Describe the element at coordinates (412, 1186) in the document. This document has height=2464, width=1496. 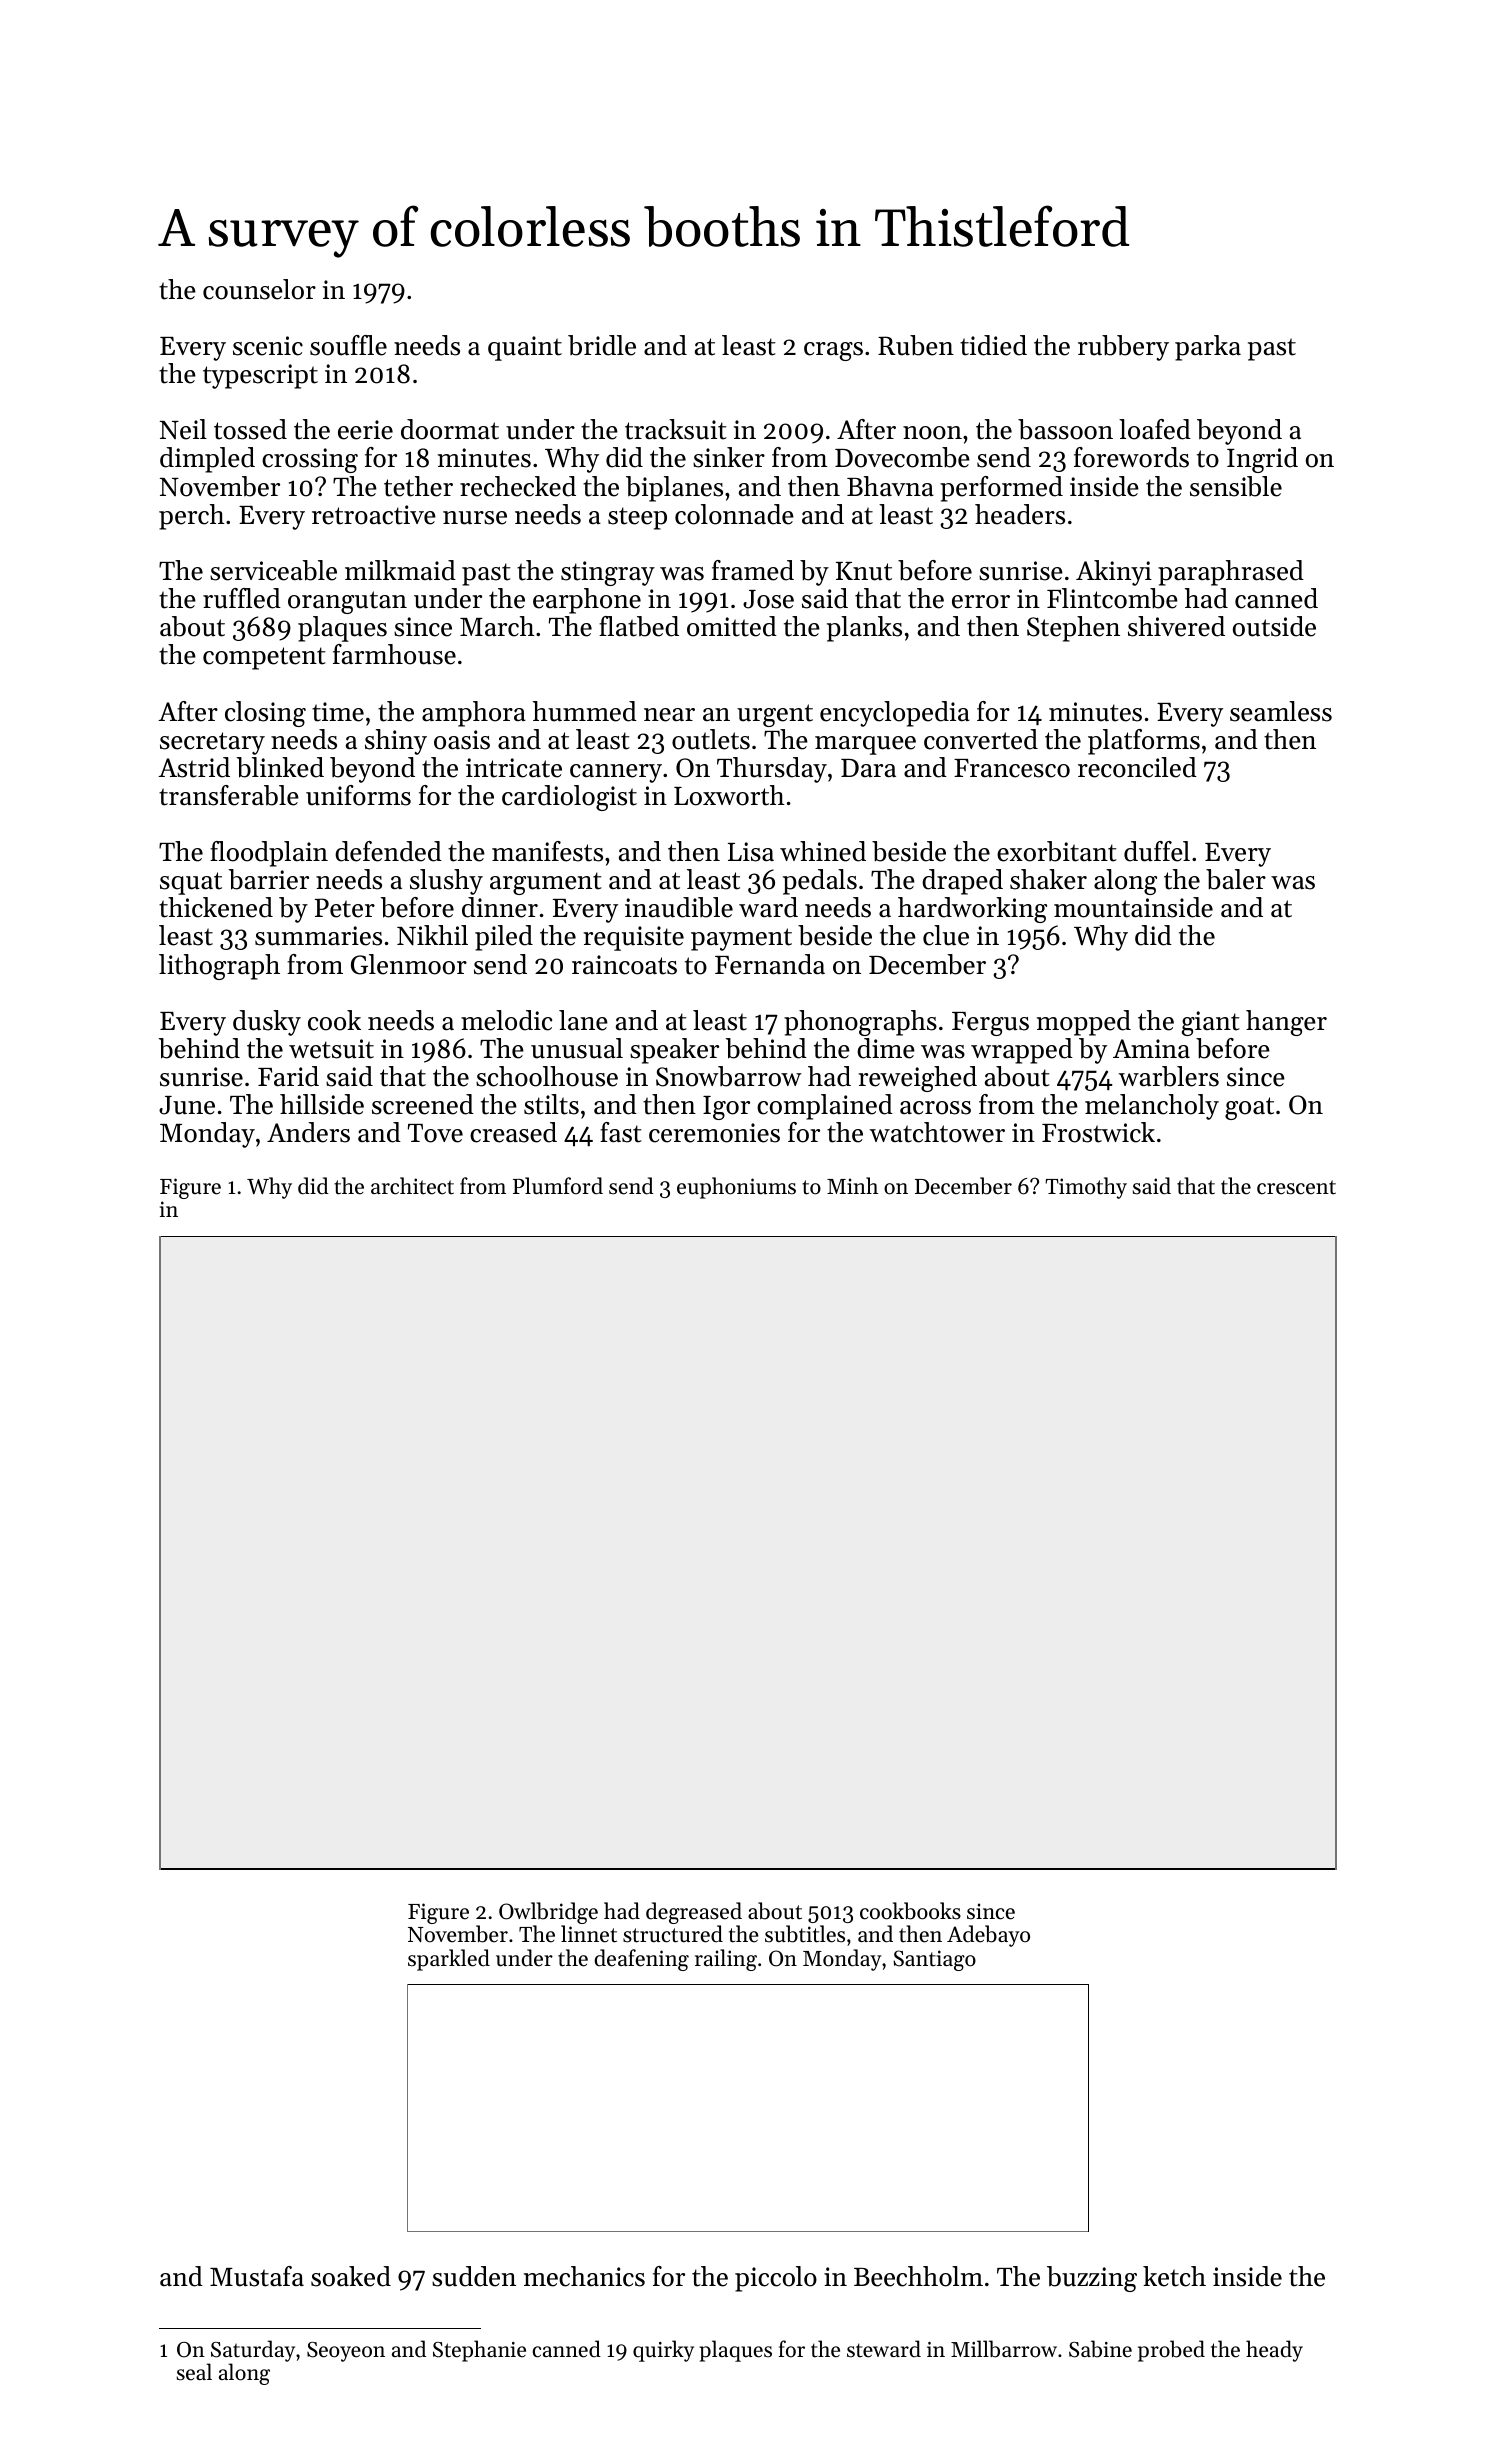
I see `architect` at that location.
